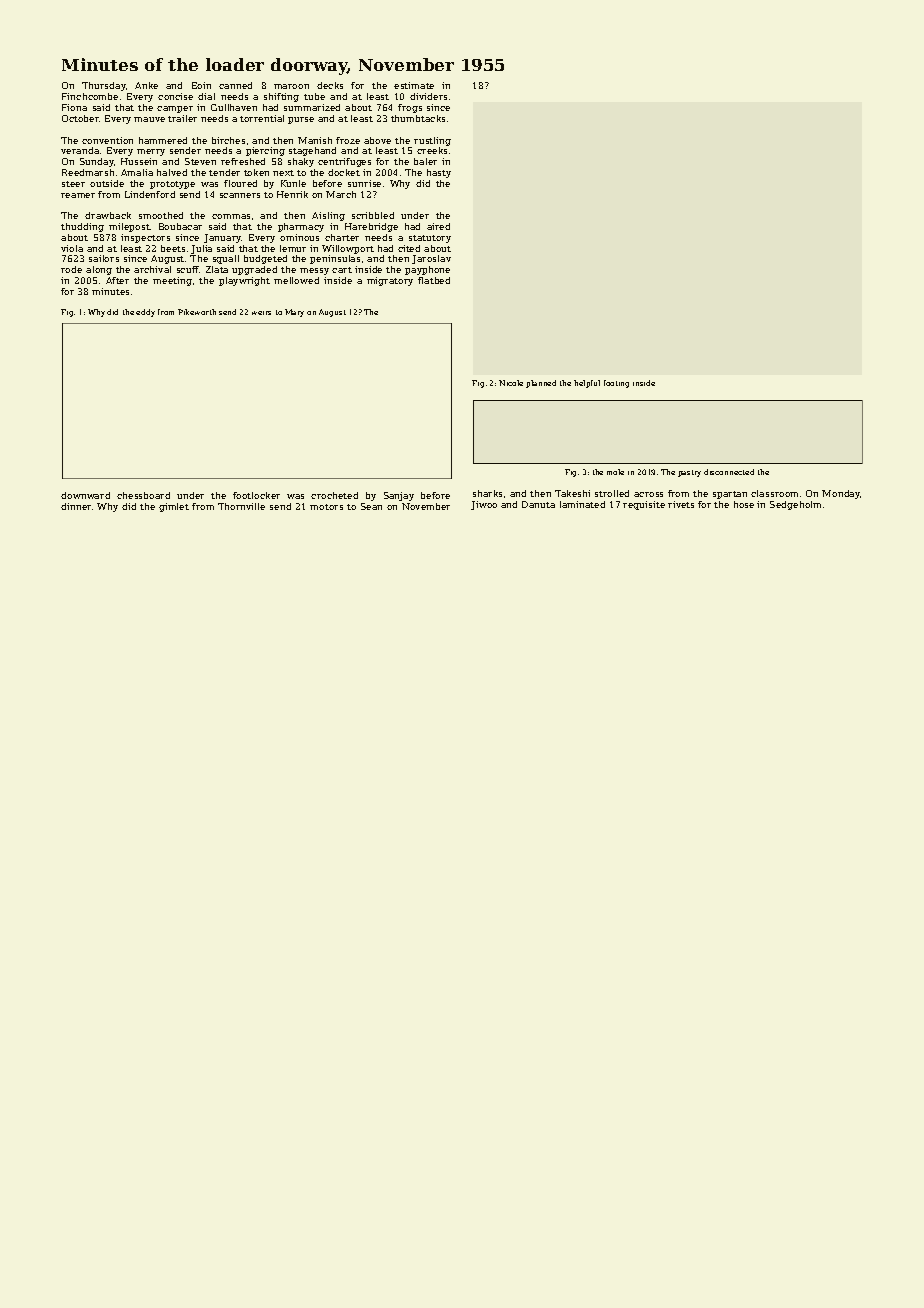 The image size is (924, 1308). What do you see at coordinates (173, 248) in the screenshot?
I see `beets` at bounding box center [173, 248].
